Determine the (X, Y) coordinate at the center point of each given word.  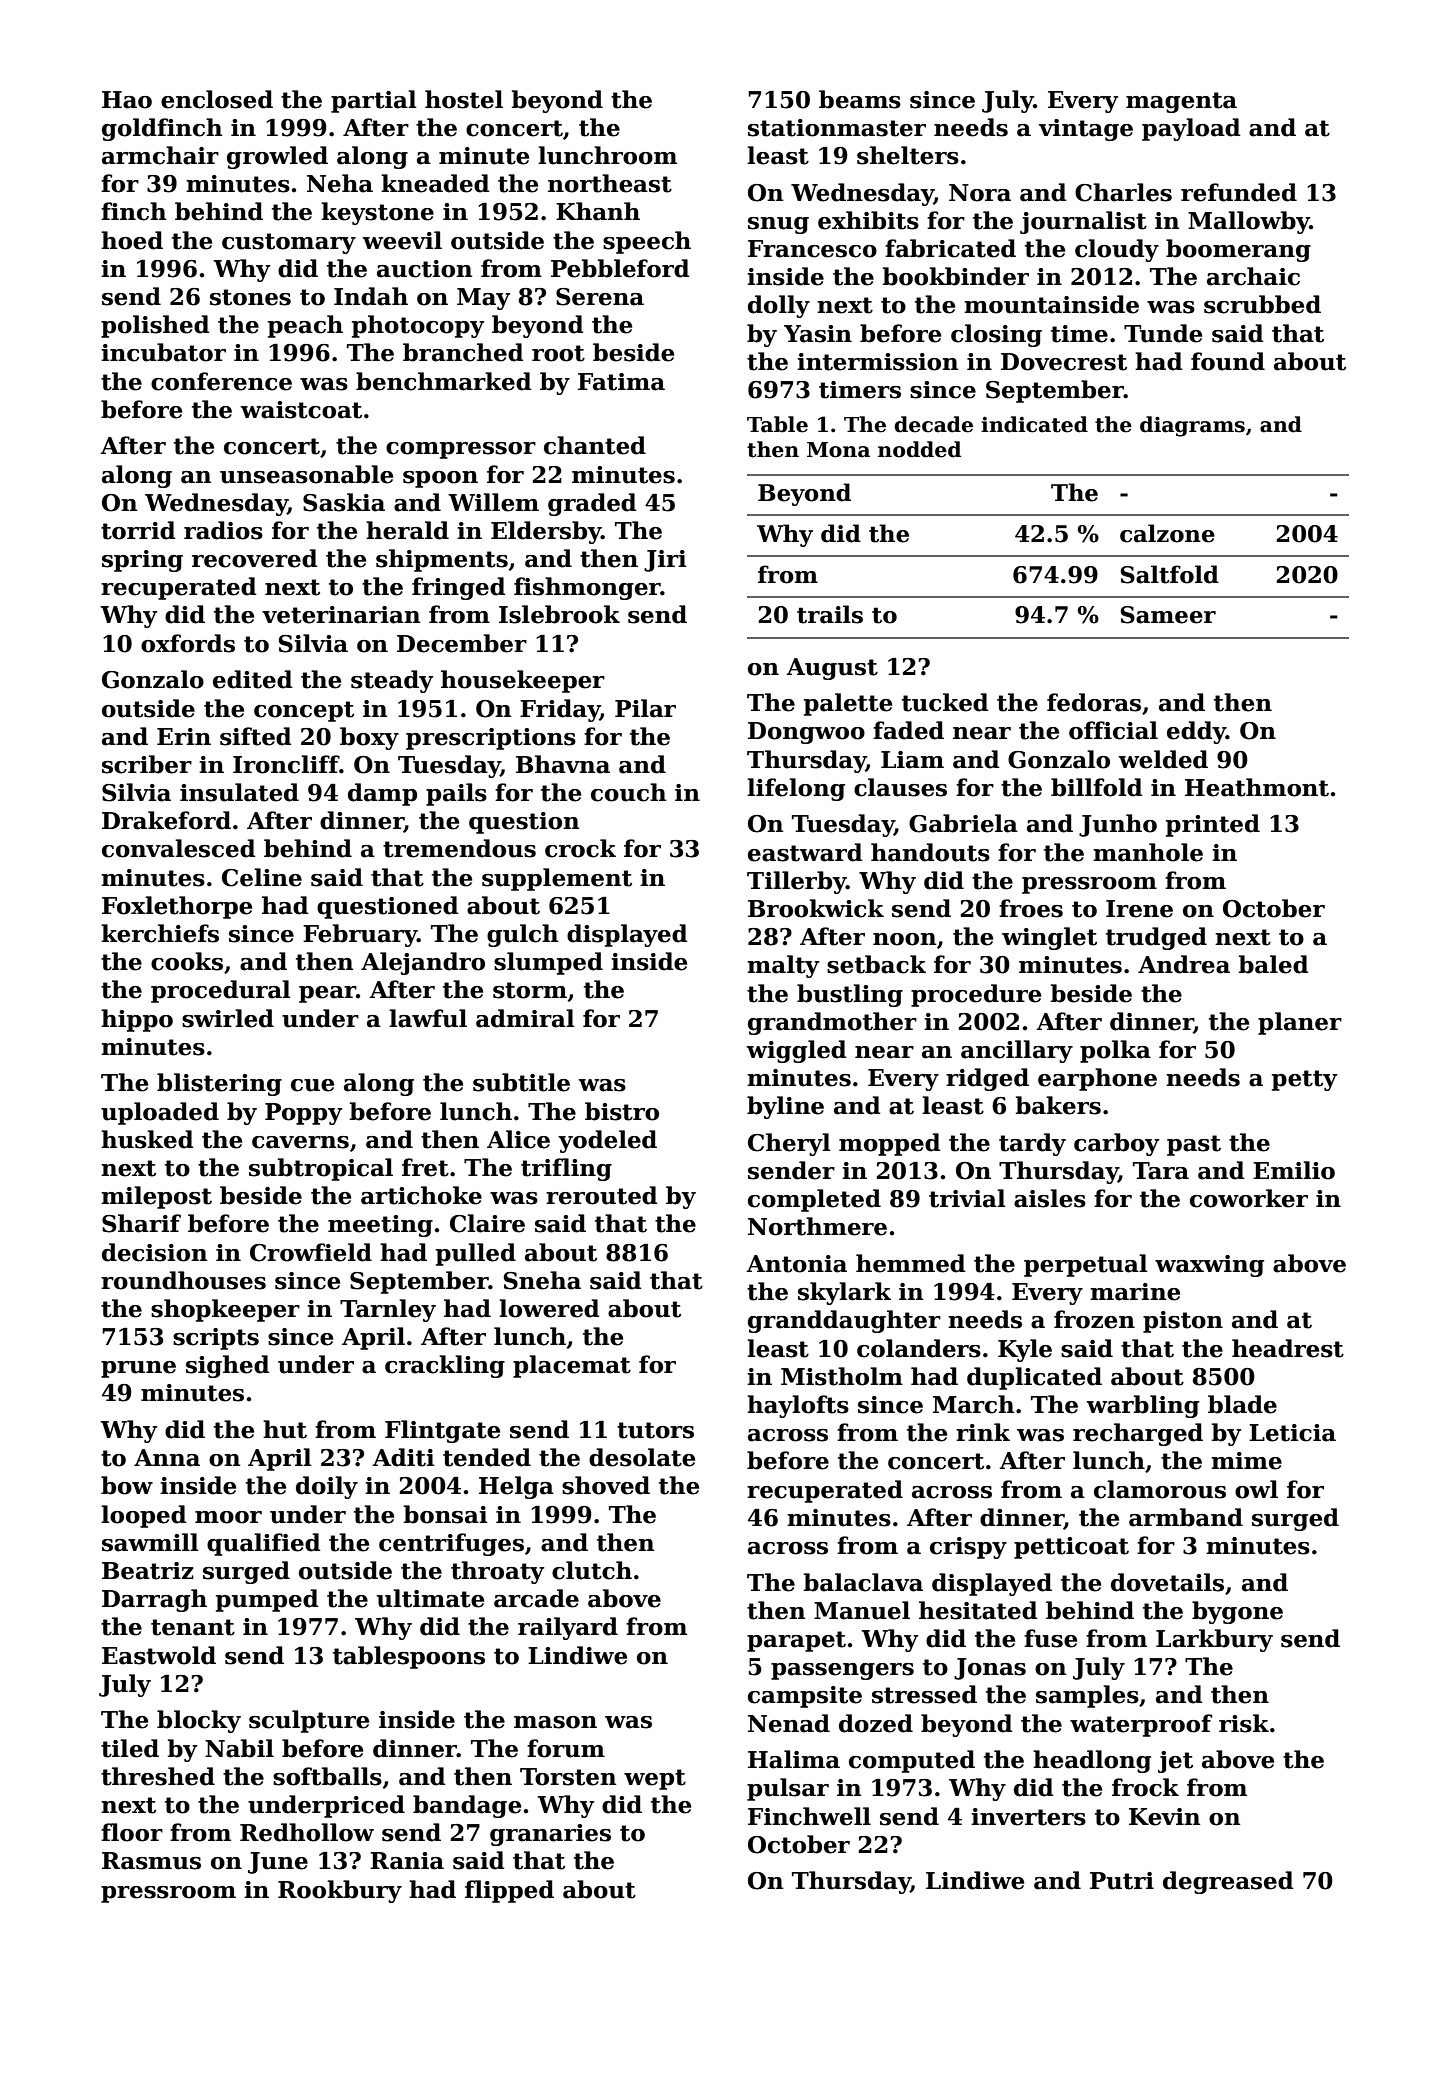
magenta (1181, 102)
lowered (549, 1308)
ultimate (430, 1598)
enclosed (217, 99)
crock (580, 848)
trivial (967, 1198)
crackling (445, 1366)
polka (1115, 1051)
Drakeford (166, 820)
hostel (464, 99)
